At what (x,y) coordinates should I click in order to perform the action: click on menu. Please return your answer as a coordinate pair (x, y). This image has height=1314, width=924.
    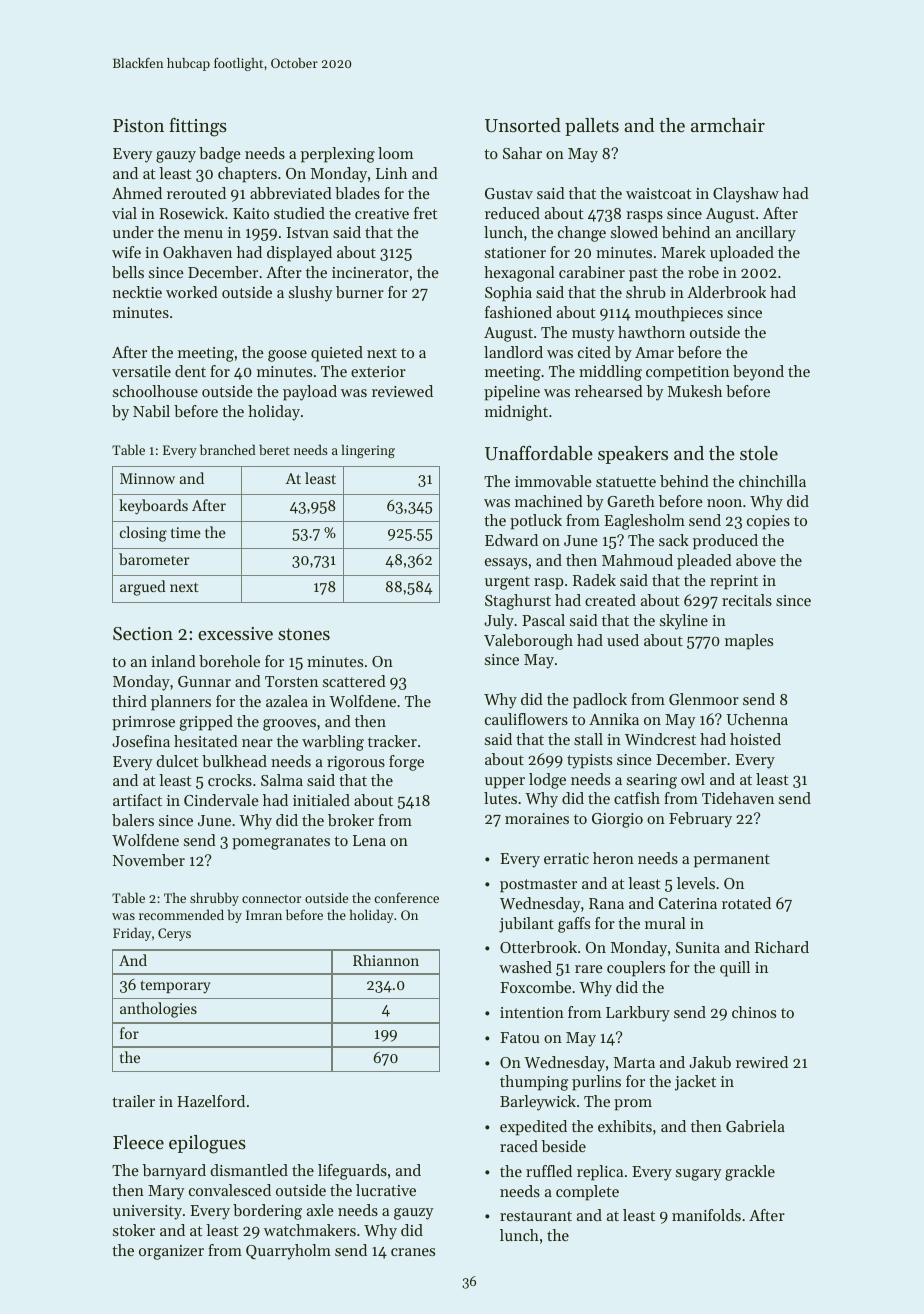
    Looking at the image, I should click on (203, 234).
